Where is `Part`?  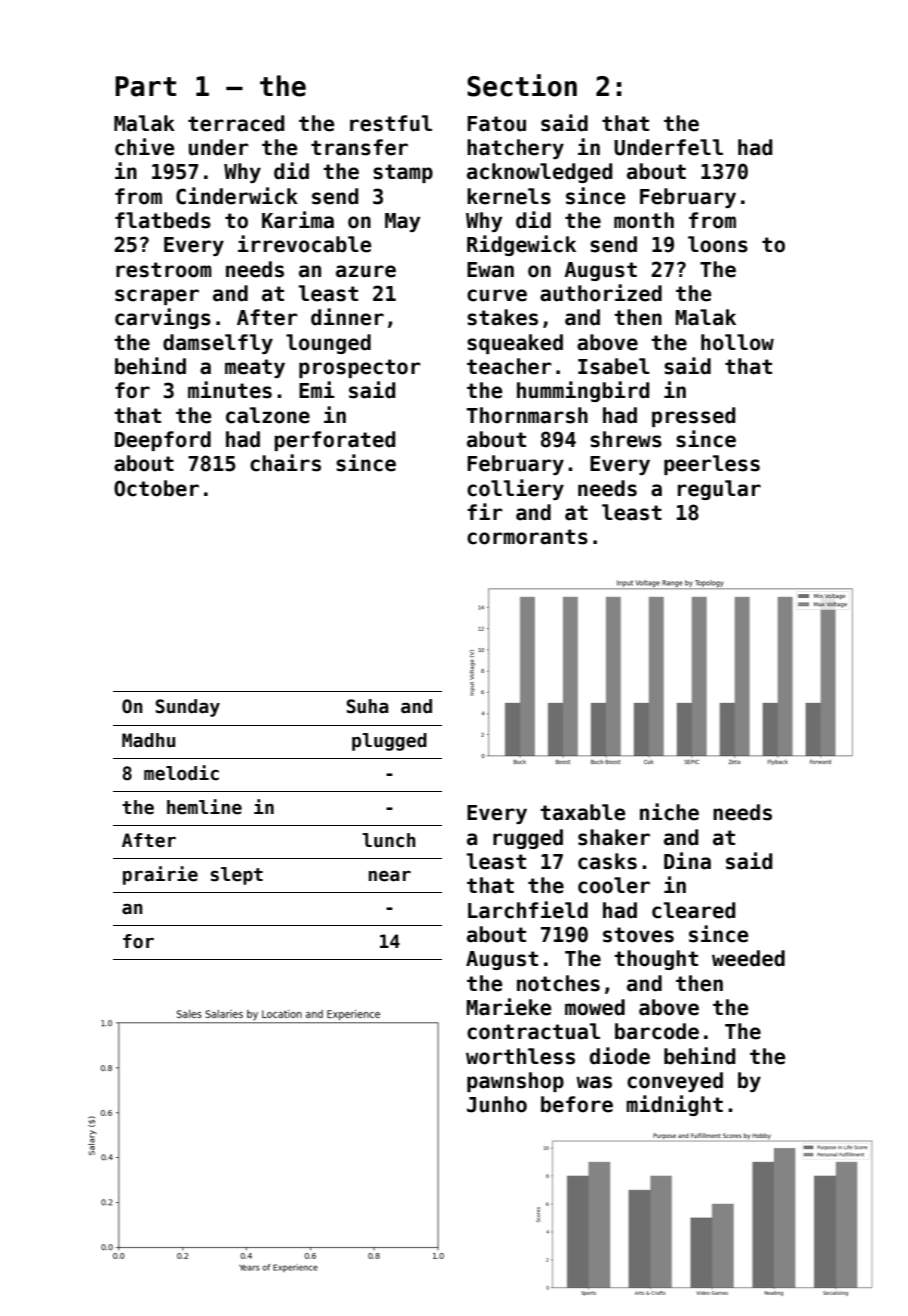
Part is located at coordinates (145, 86).
